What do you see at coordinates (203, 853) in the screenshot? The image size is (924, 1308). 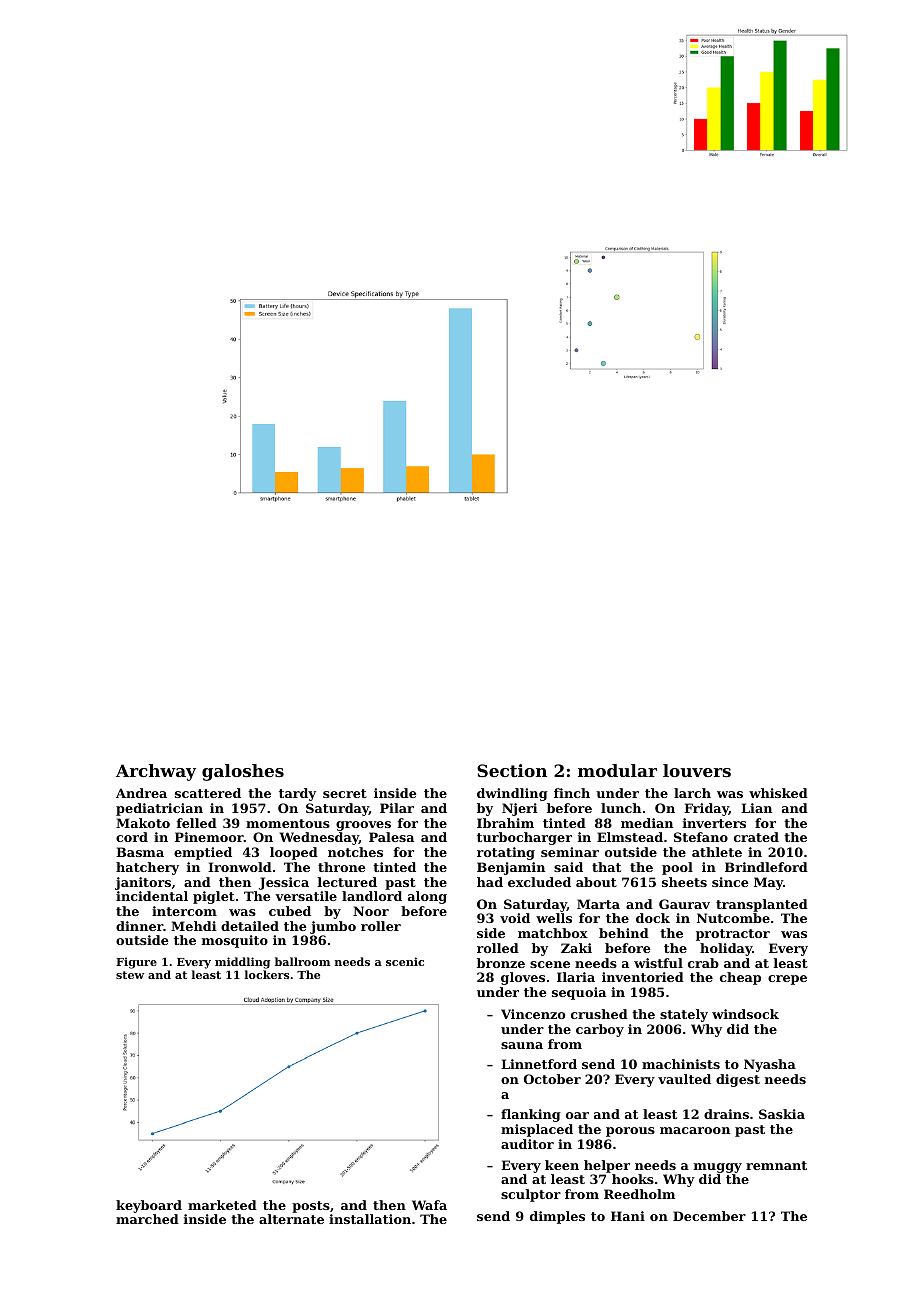 I see `emptied` at bounding box center [203, 853].
